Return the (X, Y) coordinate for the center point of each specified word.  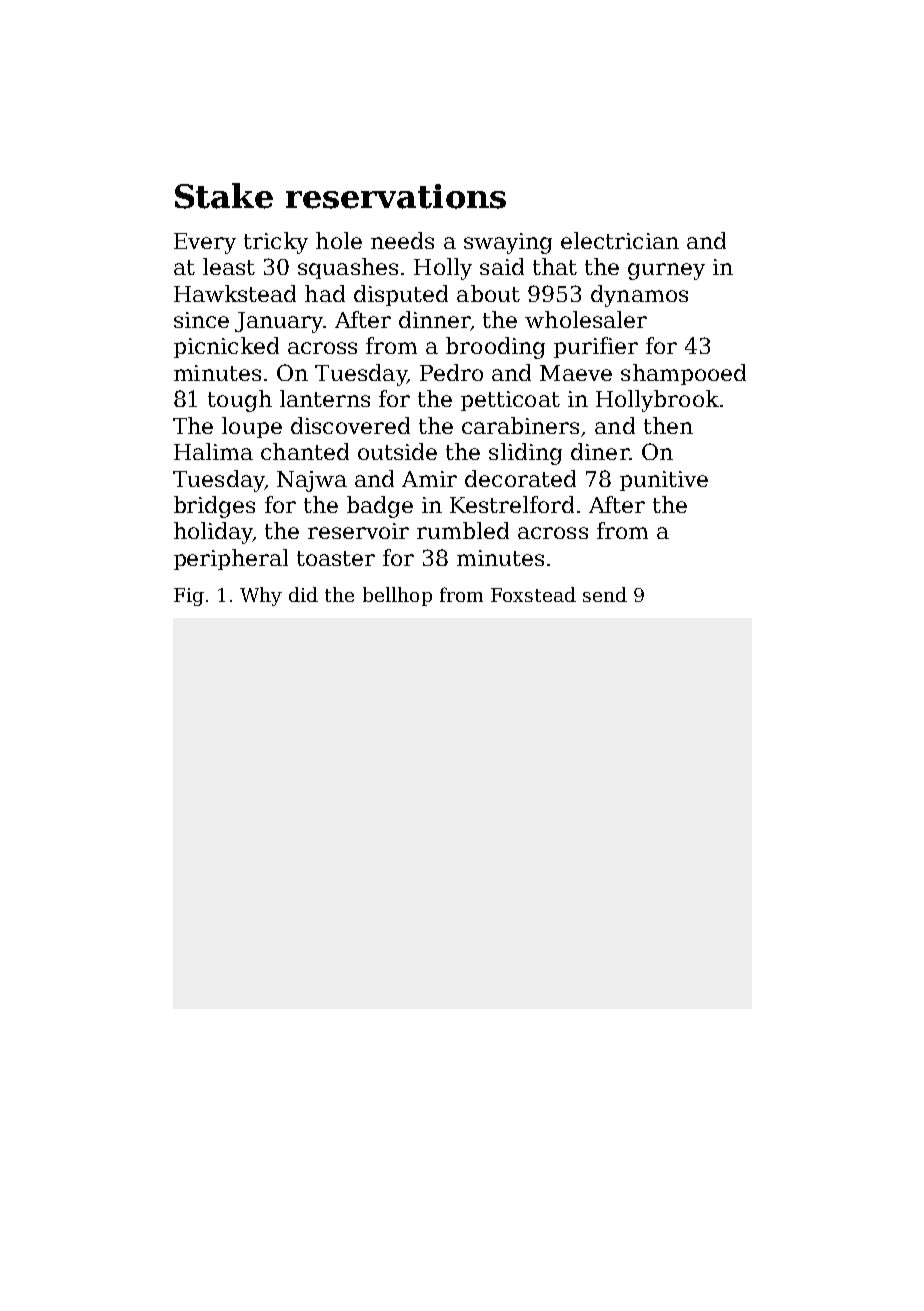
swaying (508, 243)
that (555, 266)
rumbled (463, 530)
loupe (252, 427)
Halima (213, 451)
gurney (666, 271)
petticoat (510, 401)
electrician (620, 240)
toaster (336, 558)
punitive (664, 481)
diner (600, 451)
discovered (350, 425)
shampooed (683, 374)
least (229, 266)
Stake (224, 196)
